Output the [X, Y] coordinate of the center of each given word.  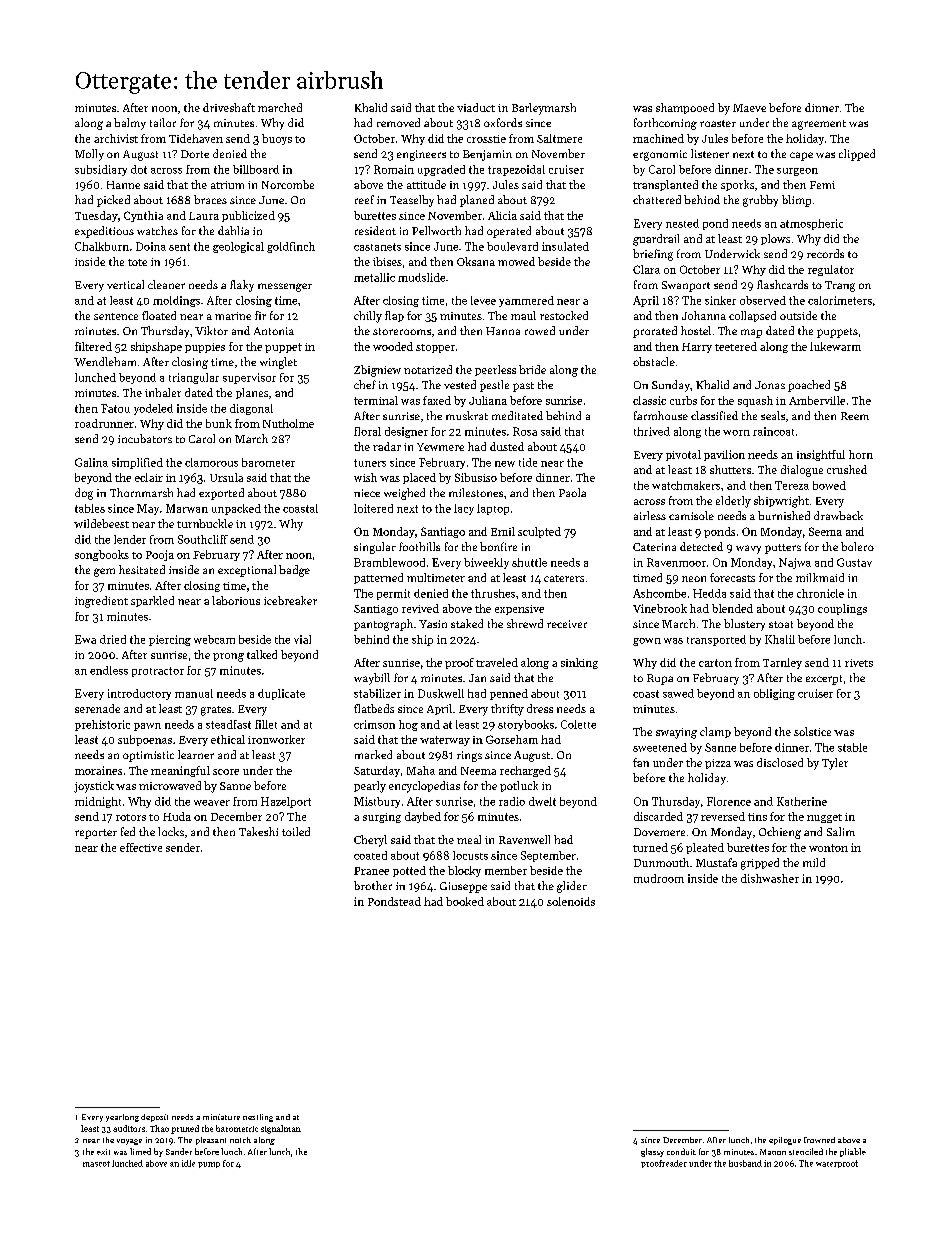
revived [420, 608]
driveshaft [229, 107]
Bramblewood [389, 562]
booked [465, 901]
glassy [652, 1152]
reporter [96, 834]
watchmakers [686, 485]
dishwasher [770, 878]
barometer [268, 462]
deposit [154, 1118]
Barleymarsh [544, 109]
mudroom [659, 878]
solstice [812, 731]
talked [262, 654]
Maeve [749, 108]
